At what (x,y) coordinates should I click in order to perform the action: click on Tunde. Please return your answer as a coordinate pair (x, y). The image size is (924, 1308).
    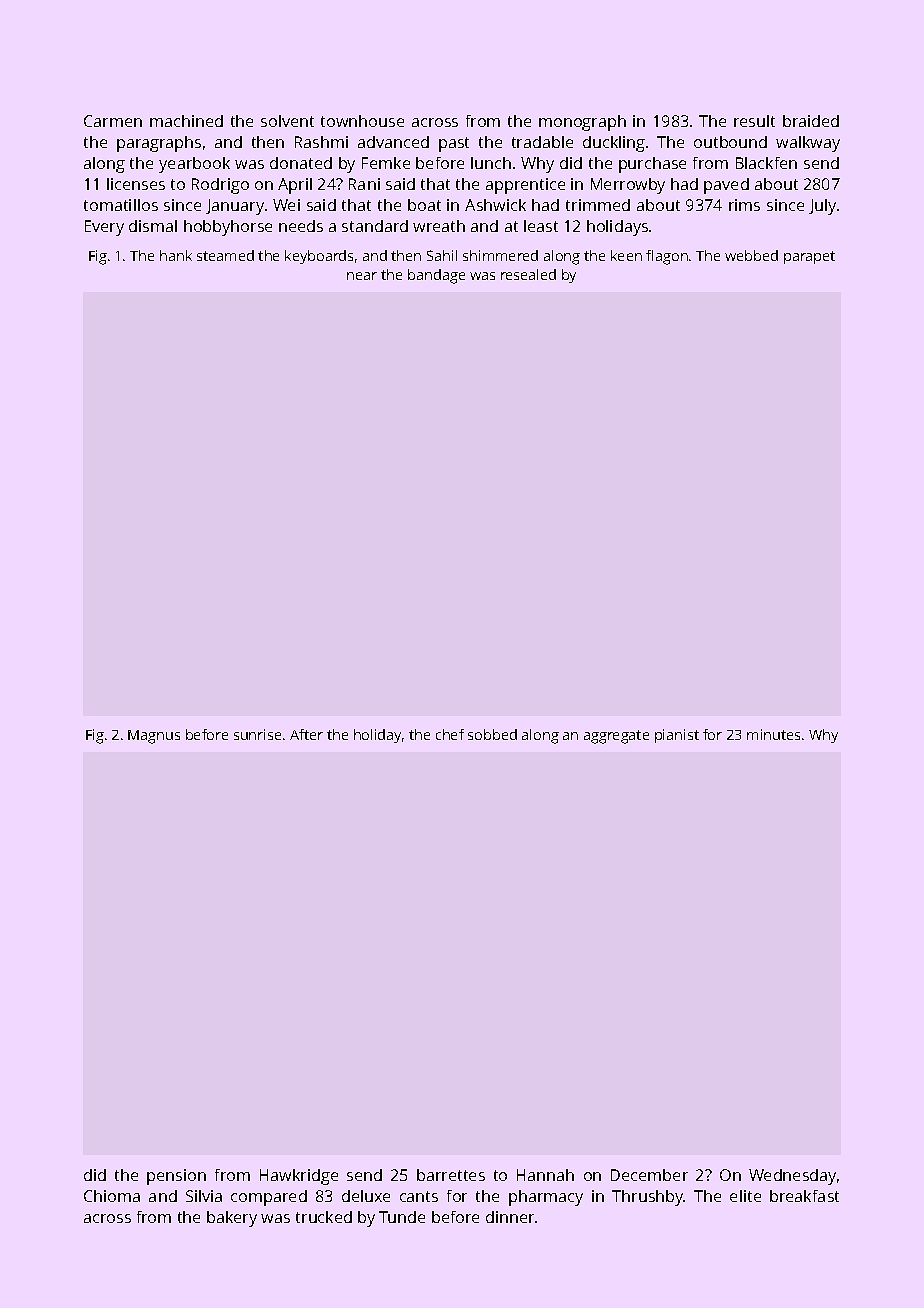
    Looking at the image, I should click on (402, 1217).
